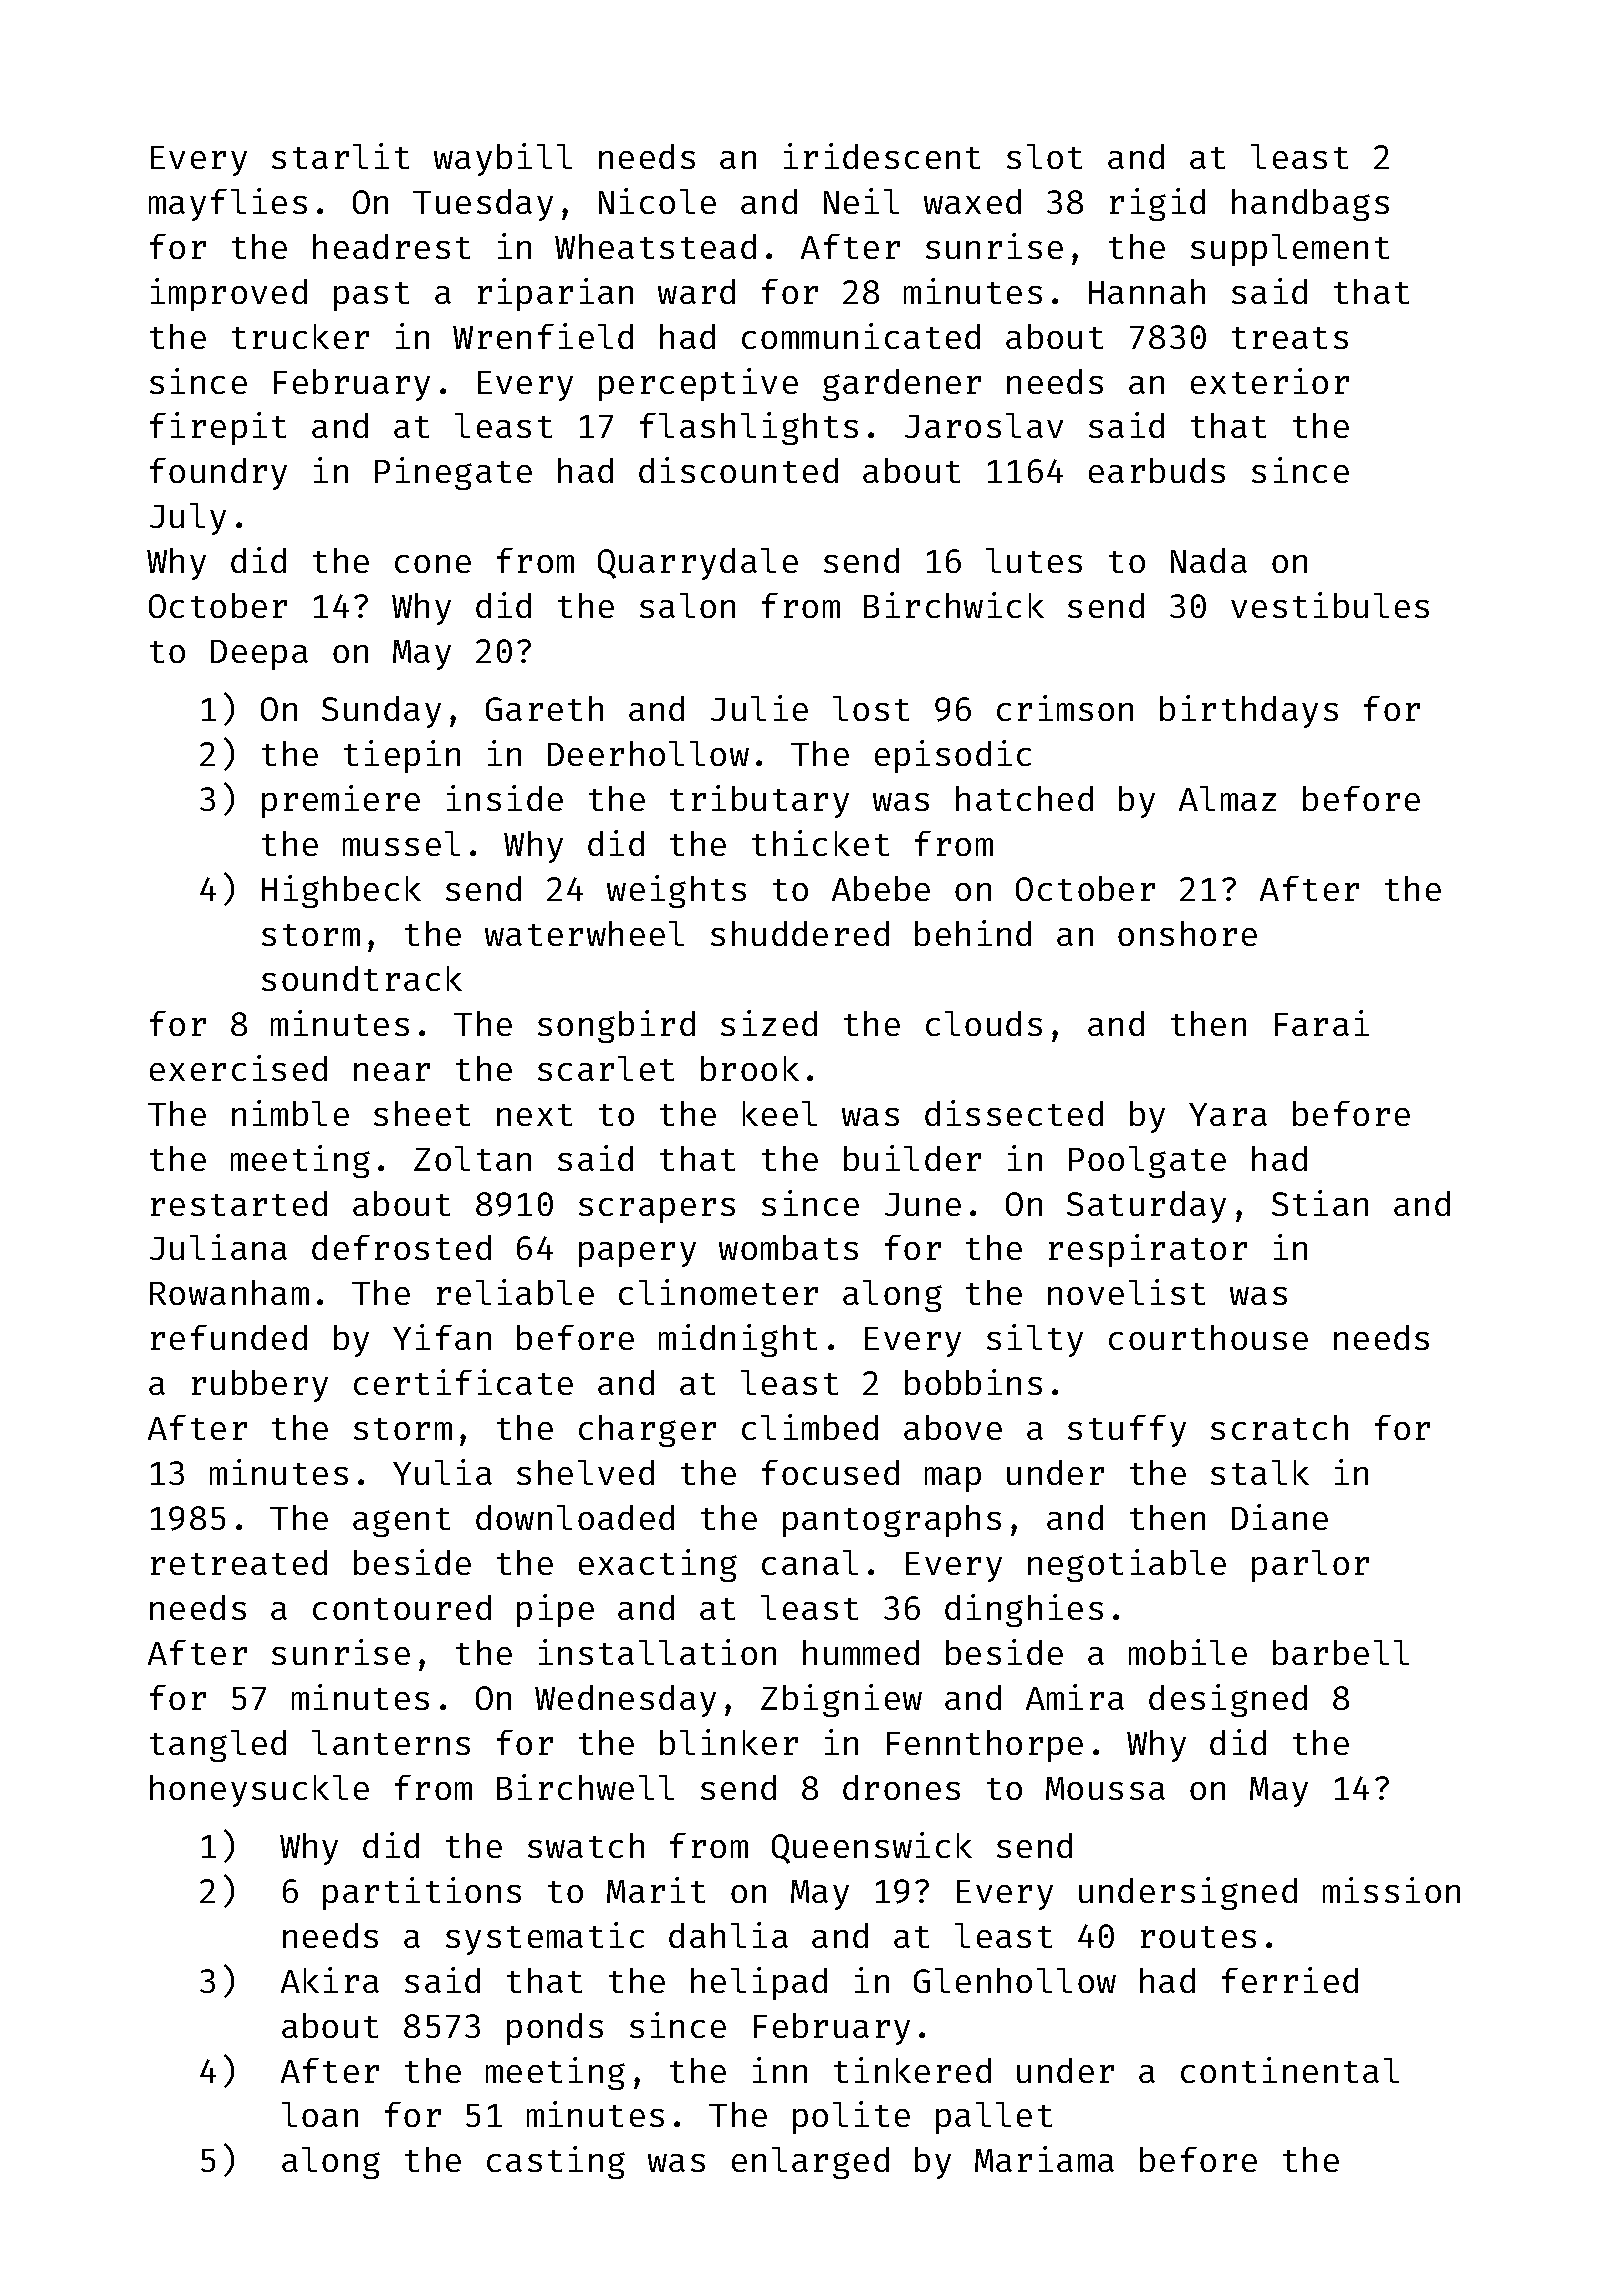 The image size is (1620, 2292). What do you see at coordinates (698, 564) in the image?
I see `Quarrydale` at bounding box center [698, 564].
